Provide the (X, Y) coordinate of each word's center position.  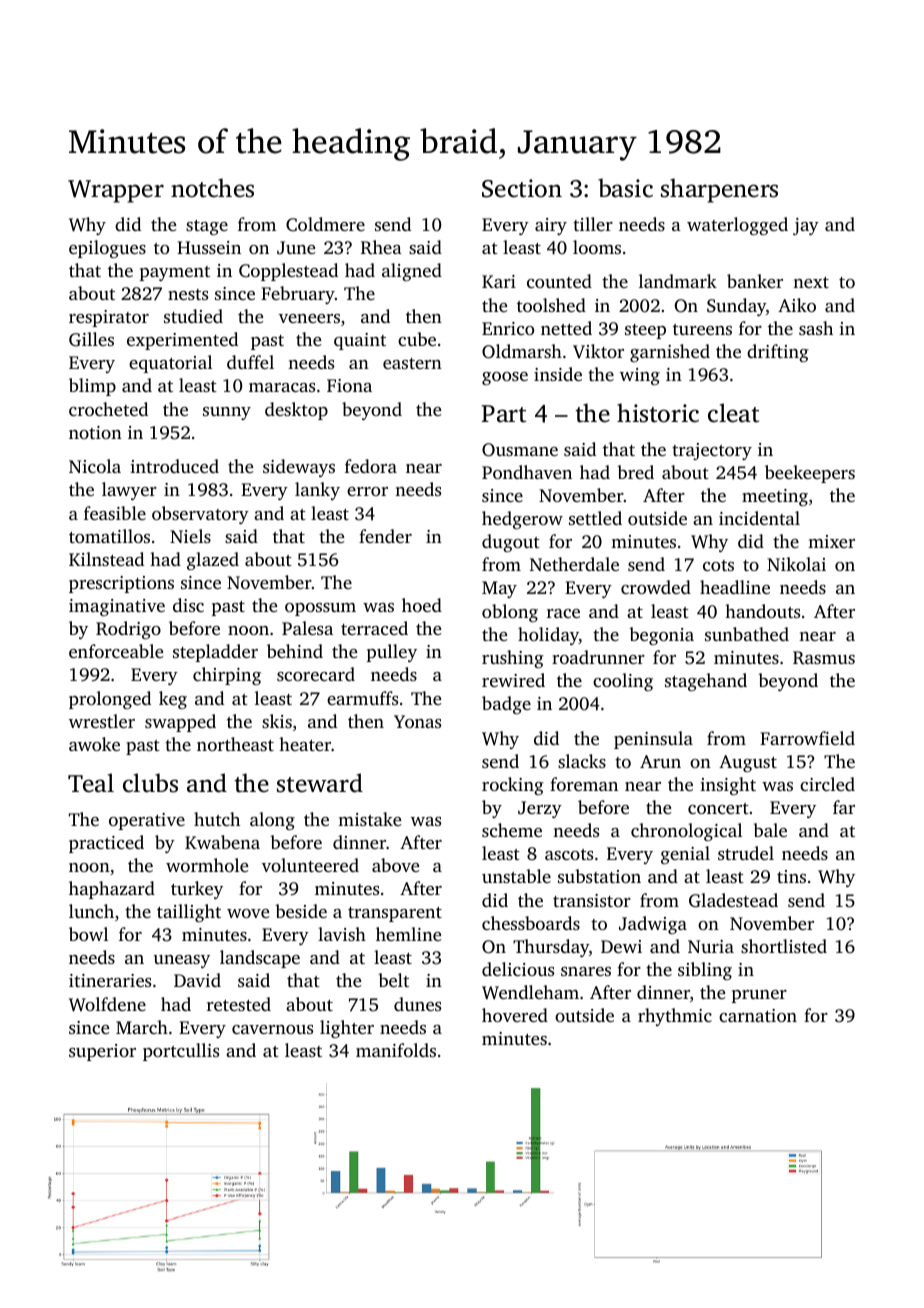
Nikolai (796, 564)
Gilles (91, 339)
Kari (499, 281)
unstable (516, 876)
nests (188, 294)
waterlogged (737, 226)
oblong (510, 613)
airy (551, 226)
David (197, 980)
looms (597, 247)
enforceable (116, 651)
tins (791, 876)
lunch (91, 911)
